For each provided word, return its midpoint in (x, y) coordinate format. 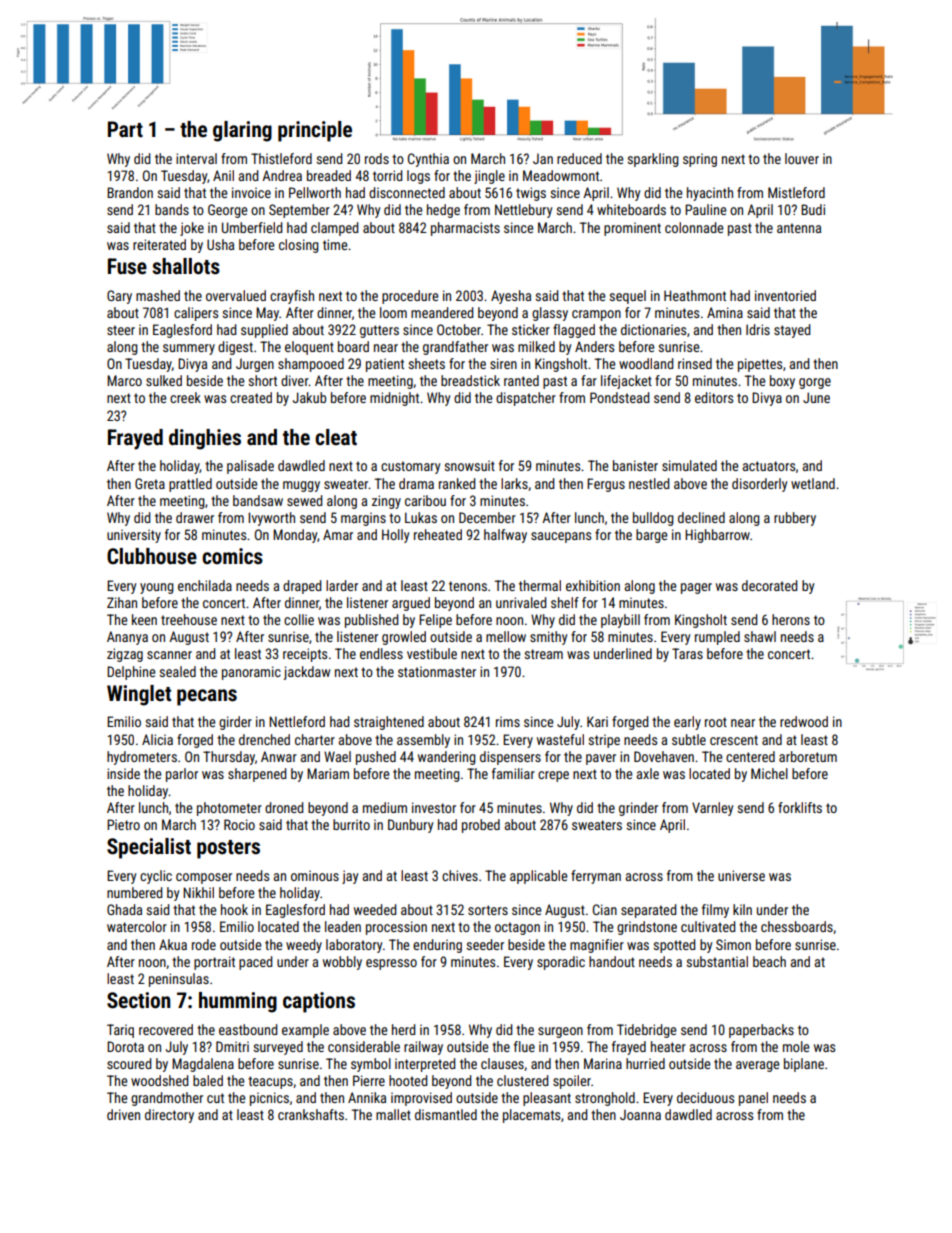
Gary (119, 297)
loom (393, 312)
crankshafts (311, 1114)
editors (714, 397)
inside (123, 773)
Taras (687, 653)
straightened (389, 723)
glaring (242, 131)
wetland (813, 483)
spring (700, 160)
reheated (438, 534)
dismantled (446, 1114)
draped (302, 587)
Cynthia (428, 160)
